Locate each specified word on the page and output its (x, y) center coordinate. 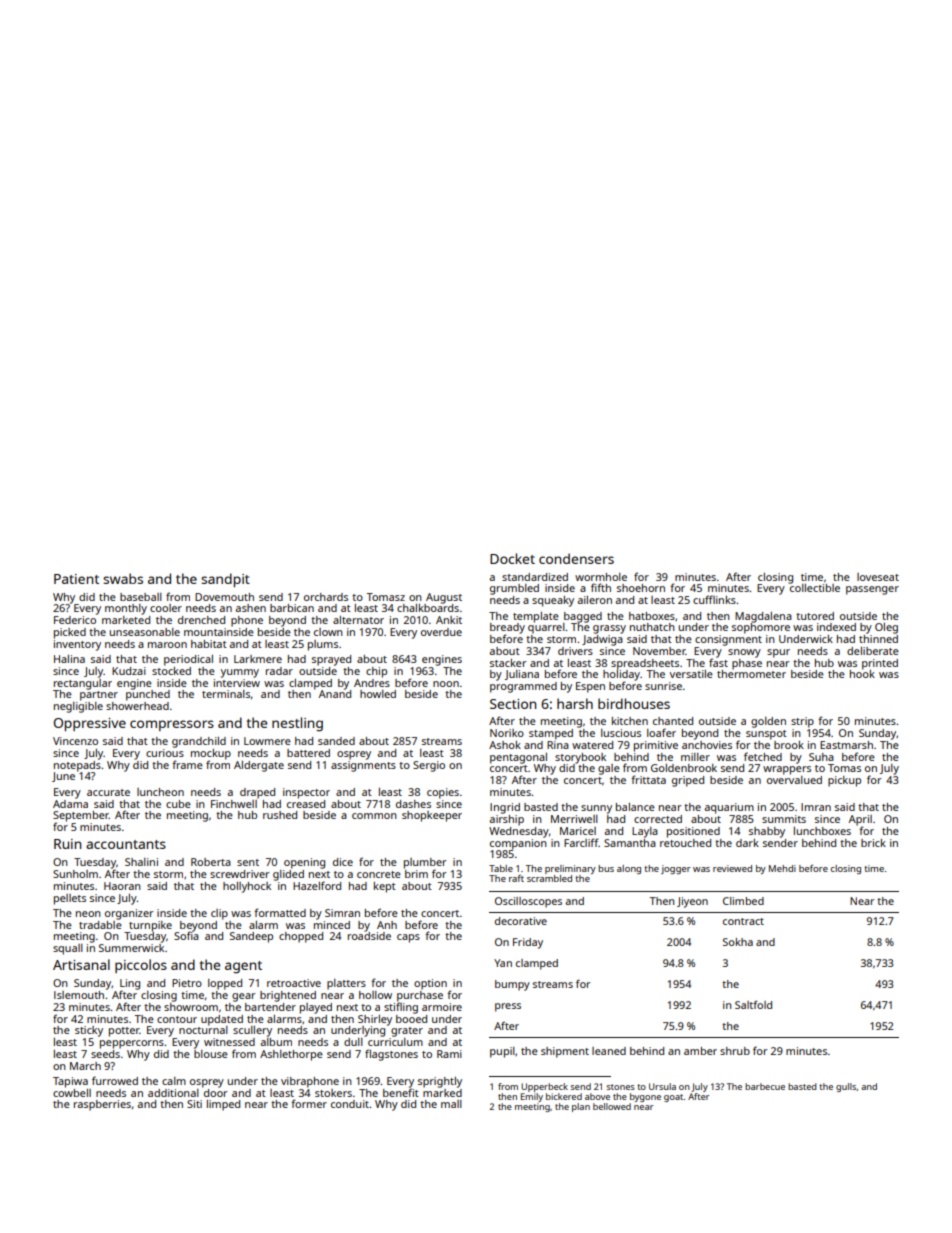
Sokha (738, 942)
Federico (75, 620)
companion (518, 844)
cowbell (72, 1093)
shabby (767, 832)
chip (376, 672)
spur (778, 653)
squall (68, 949)
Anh (387, 925)
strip (802, 722)
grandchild (199, 742)
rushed (280, 815)
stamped (551, 734)
